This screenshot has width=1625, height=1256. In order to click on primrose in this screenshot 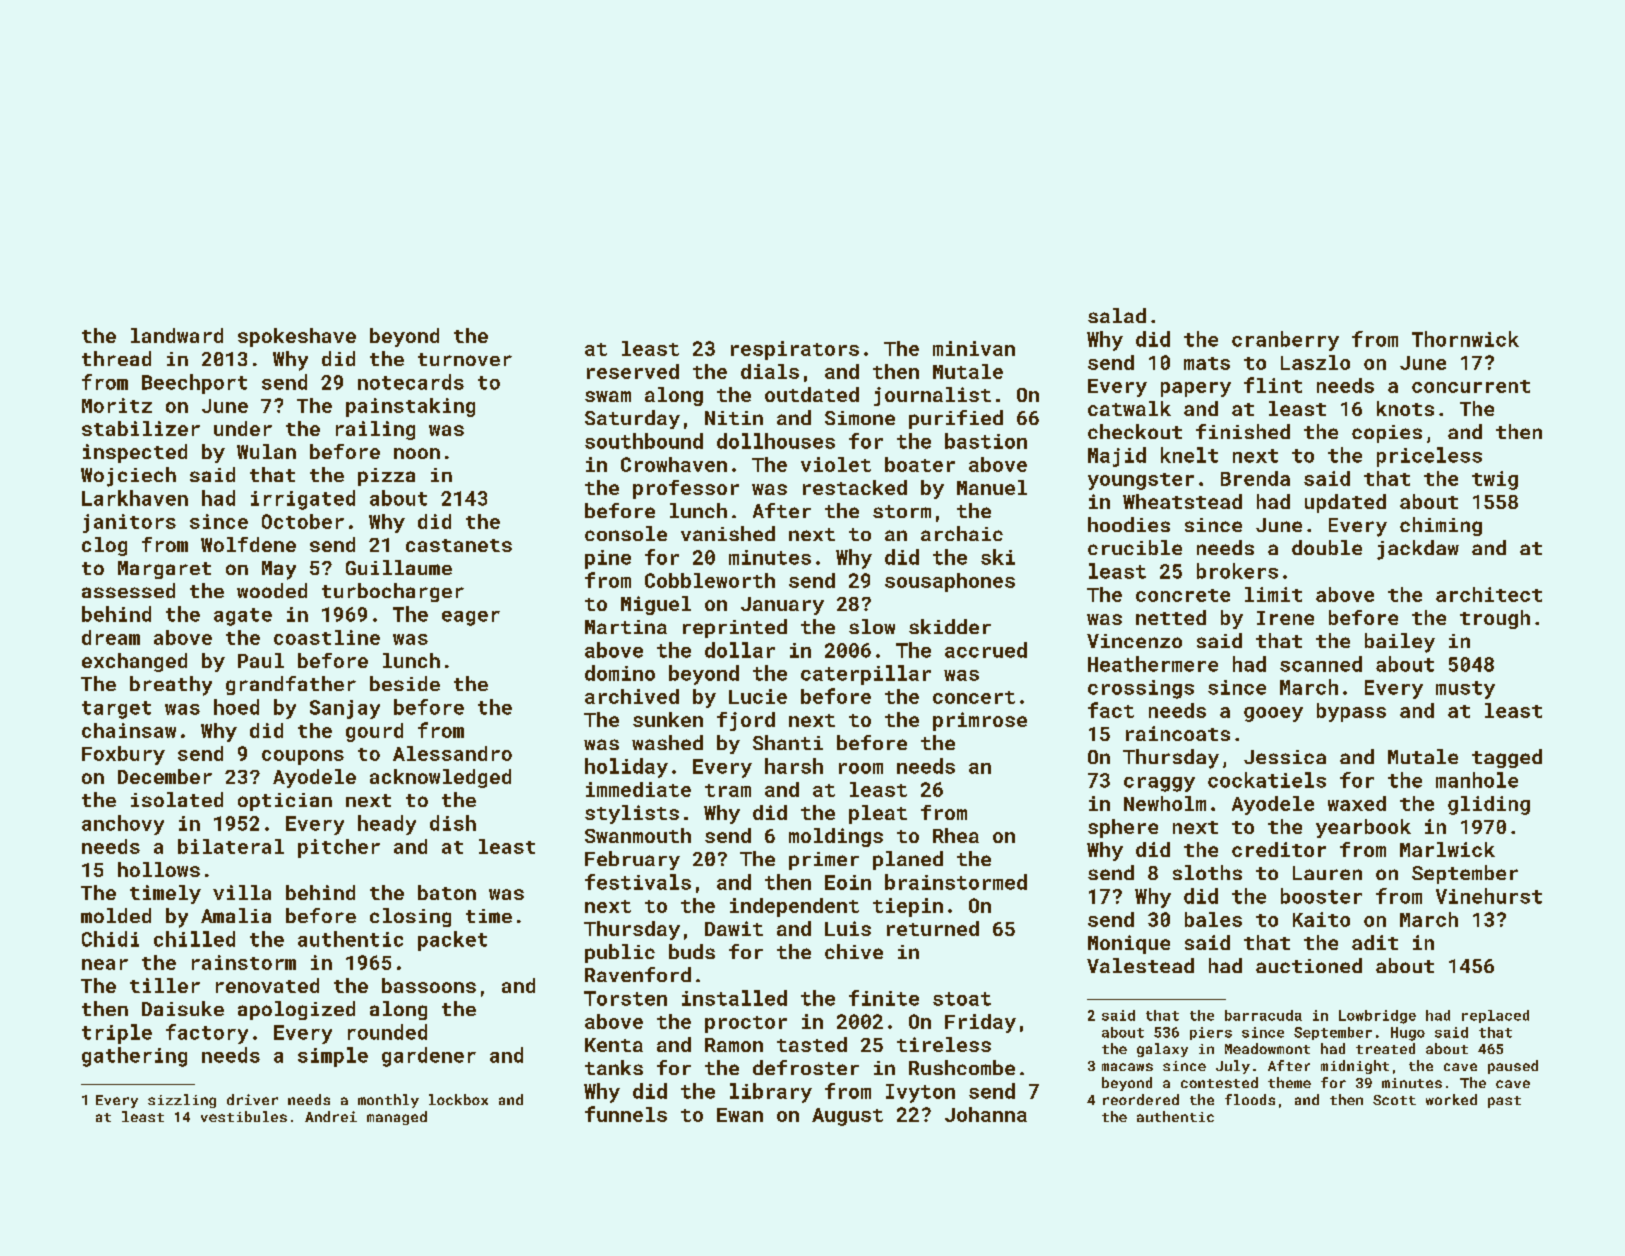, I will do `click(980, 721)`.
